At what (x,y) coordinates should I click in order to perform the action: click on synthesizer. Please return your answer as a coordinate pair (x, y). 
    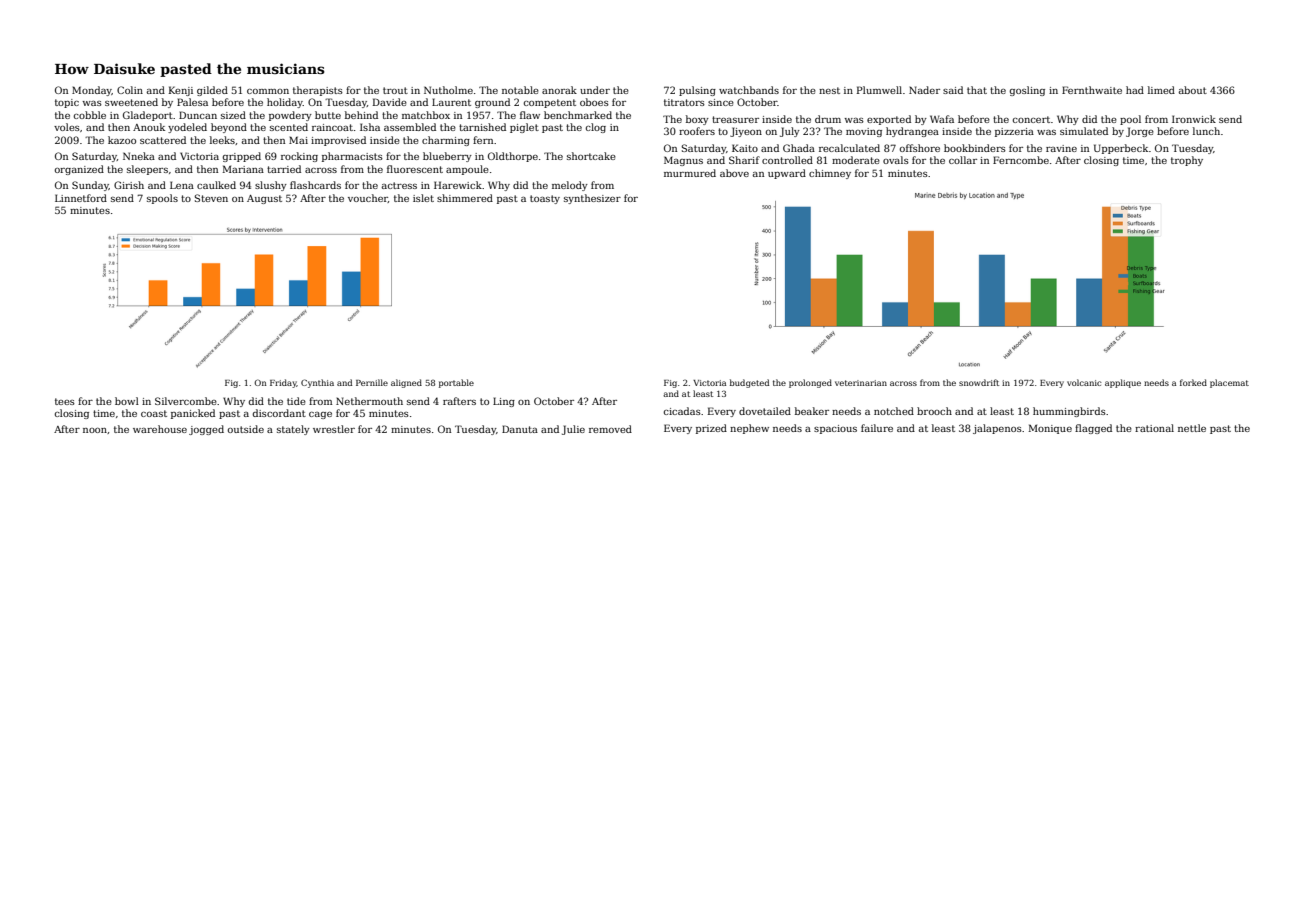
    Looking at the image, I should click on (592, 199).
